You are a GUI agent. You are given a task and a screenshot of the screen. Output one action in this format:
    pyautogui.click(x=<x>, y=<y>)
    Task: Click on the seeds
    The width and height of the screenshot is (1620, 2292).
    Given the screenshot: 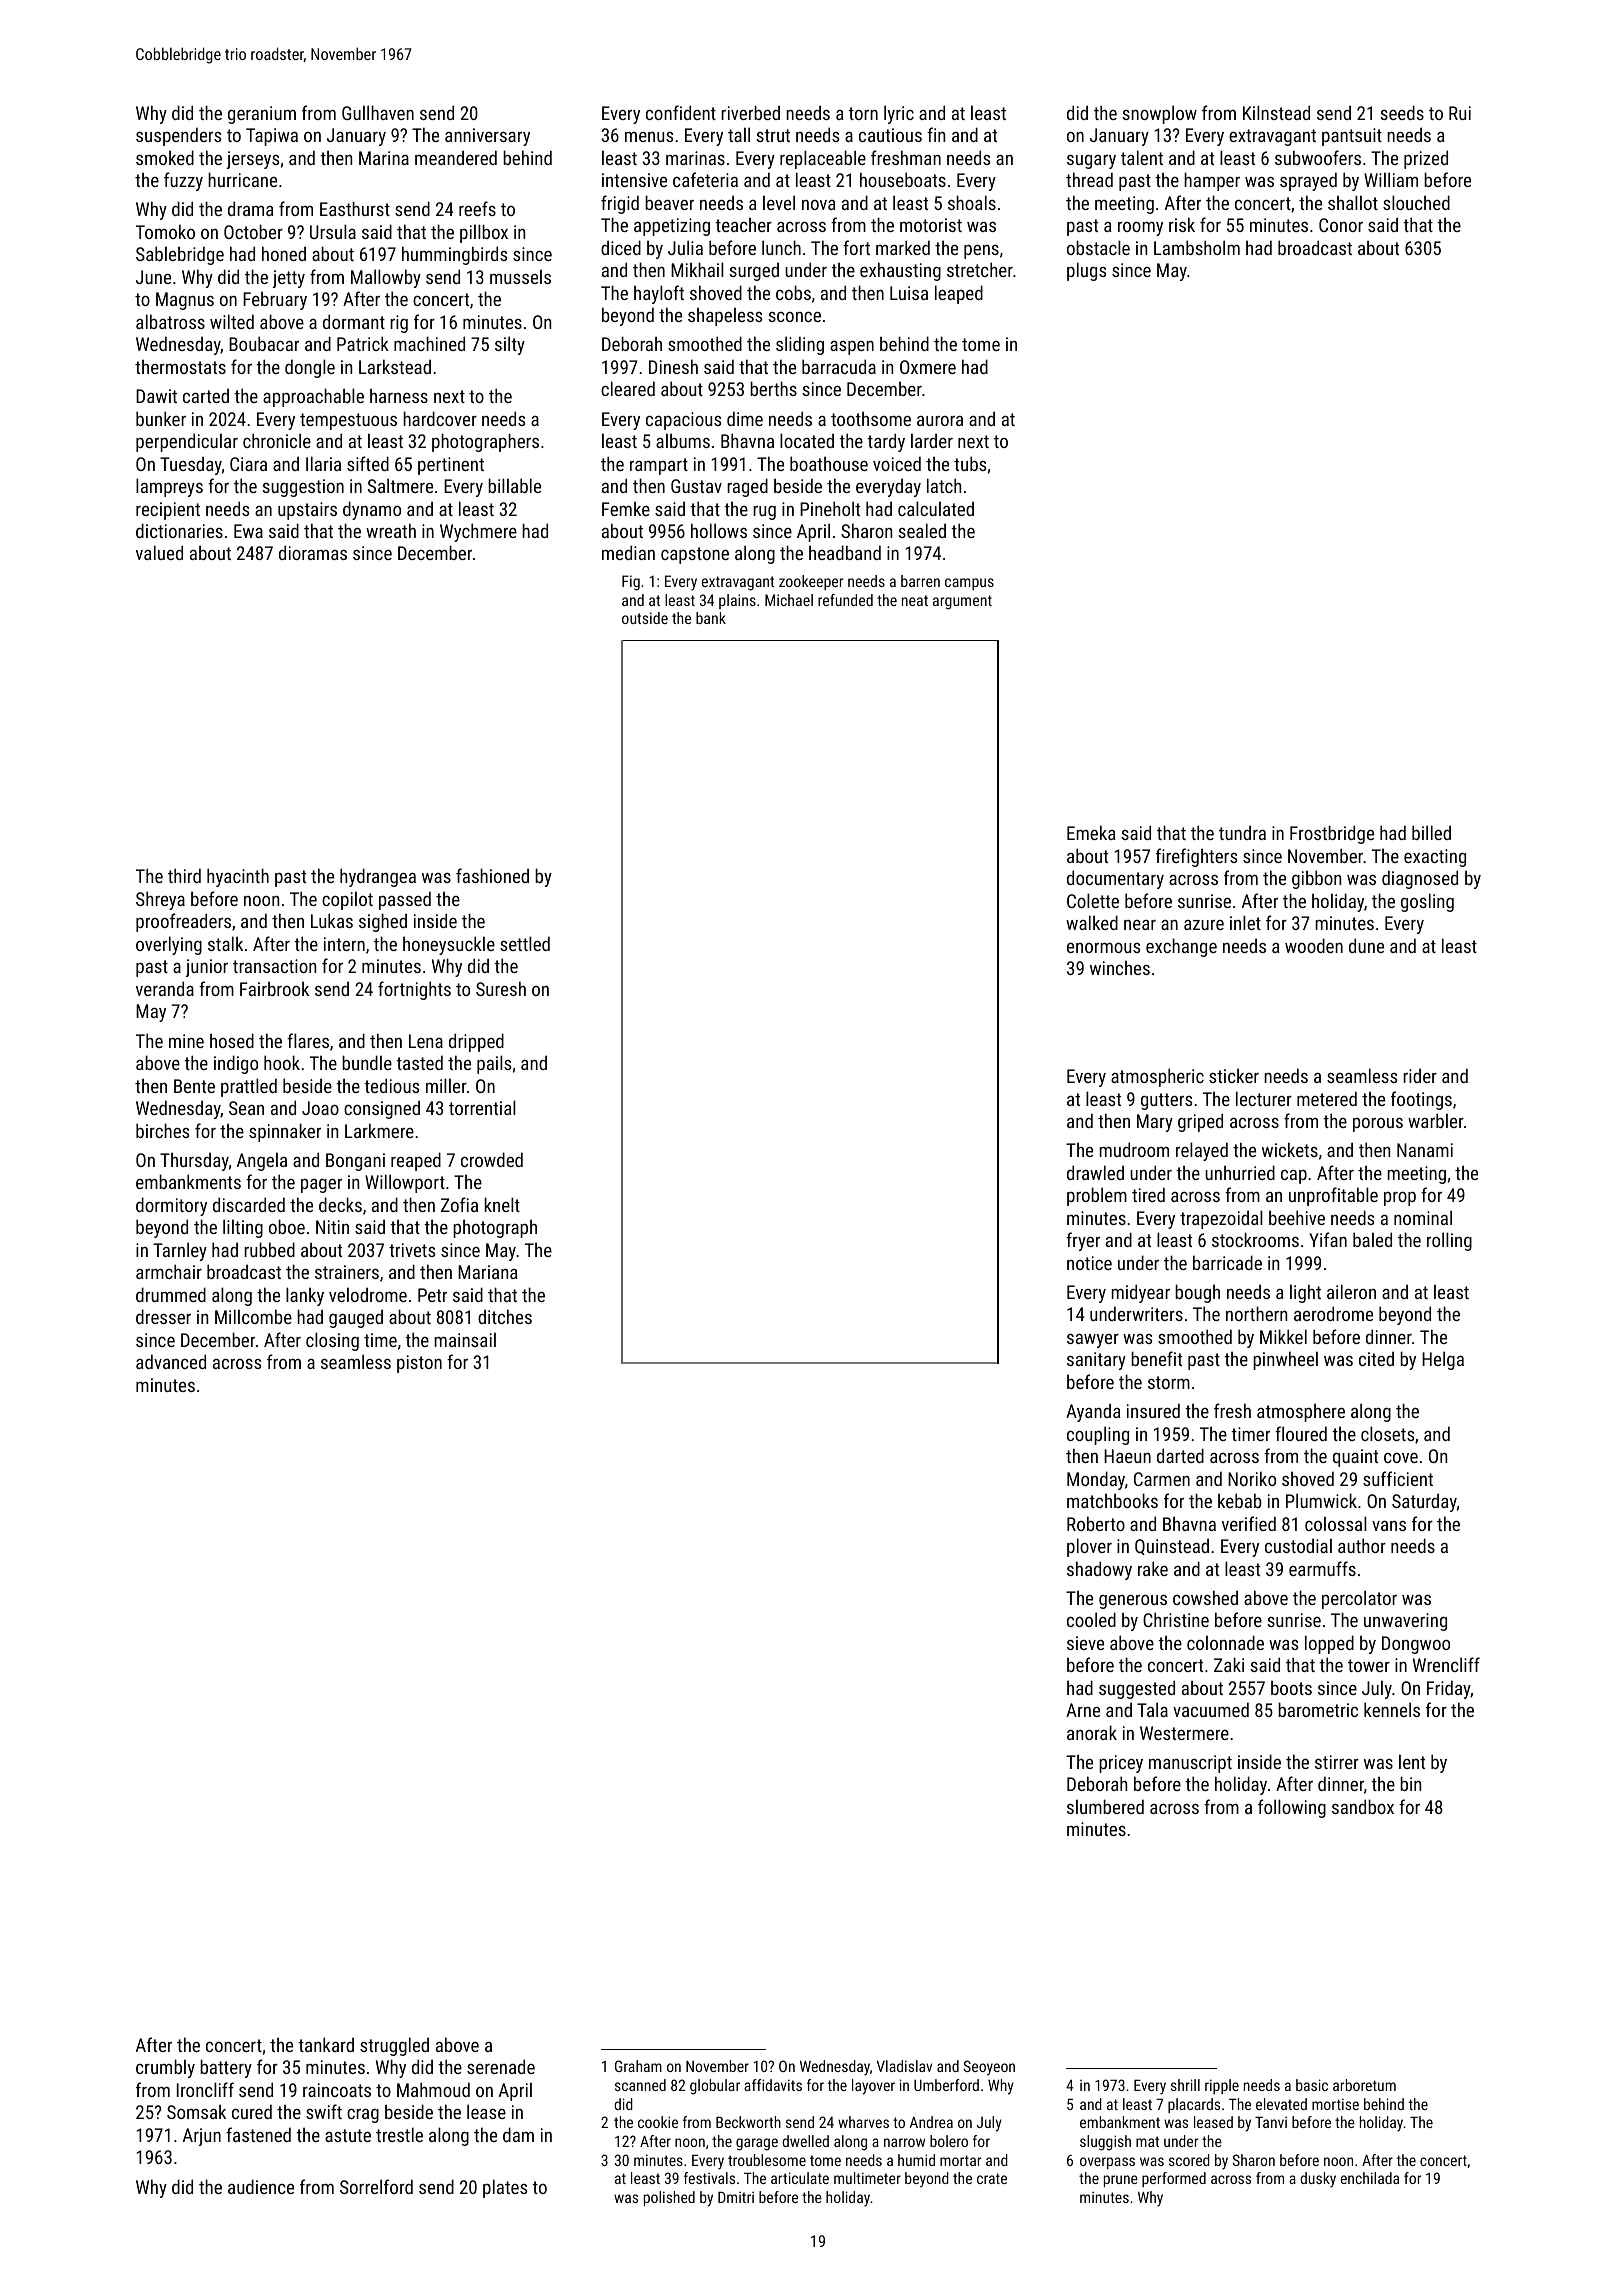 What is the action you would take?
    pyautogui.click(x=1402, y=112)
